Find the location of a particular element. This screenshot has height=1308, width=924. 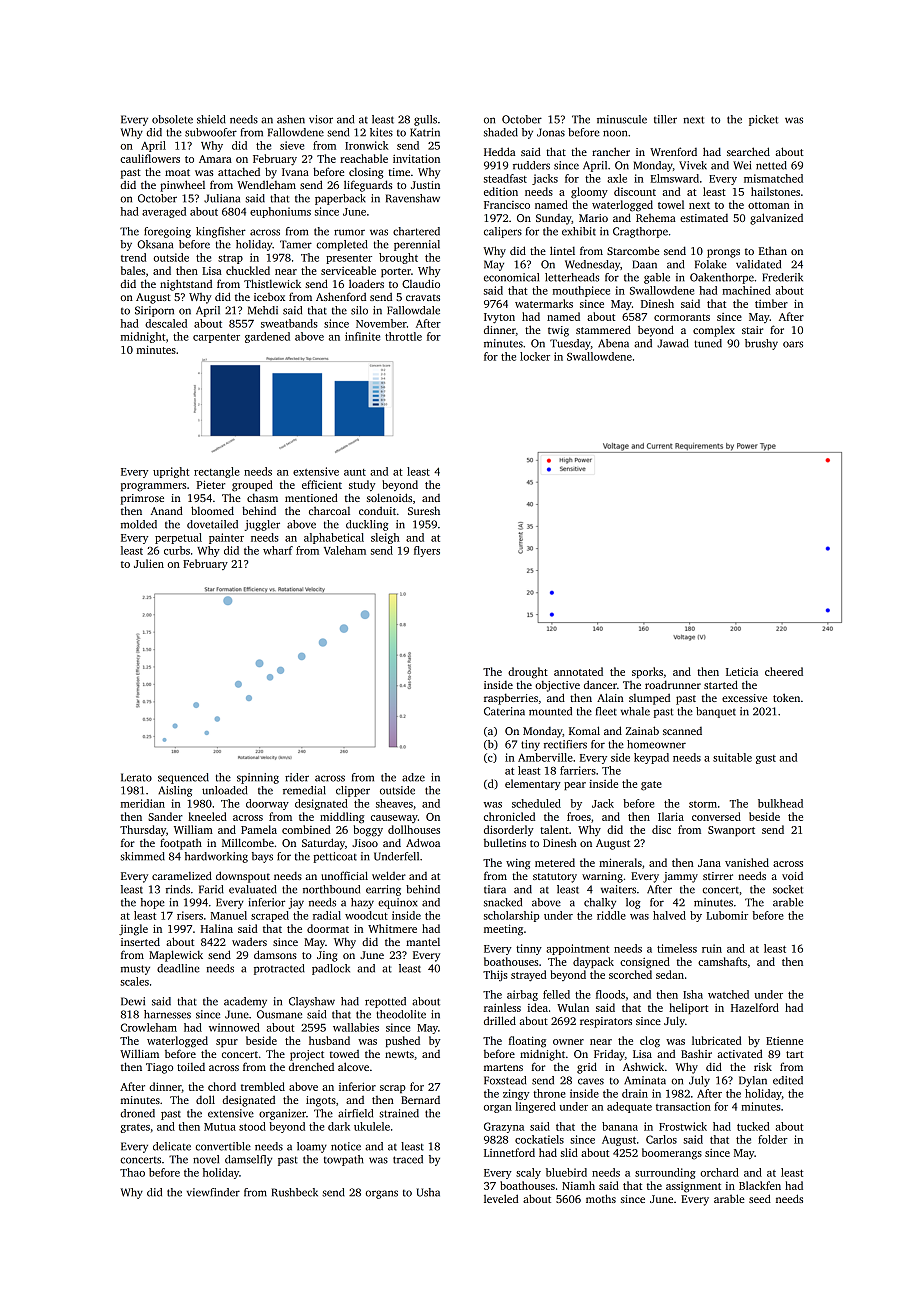

farriers is located at coordinates (578, 770).
